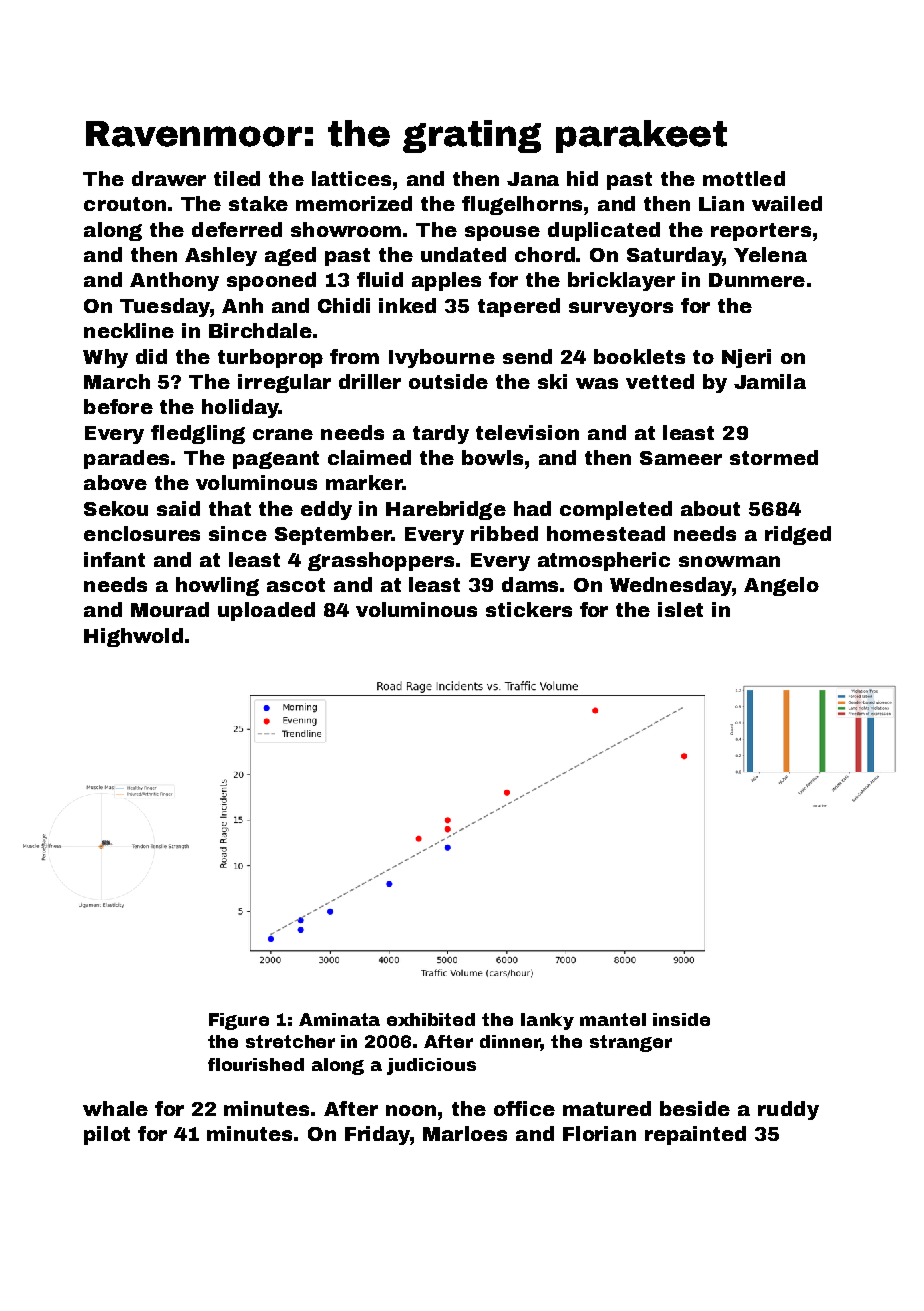 This screenshot has width=924, height=1311. I want to click on Florian, so click(599, 1133).
